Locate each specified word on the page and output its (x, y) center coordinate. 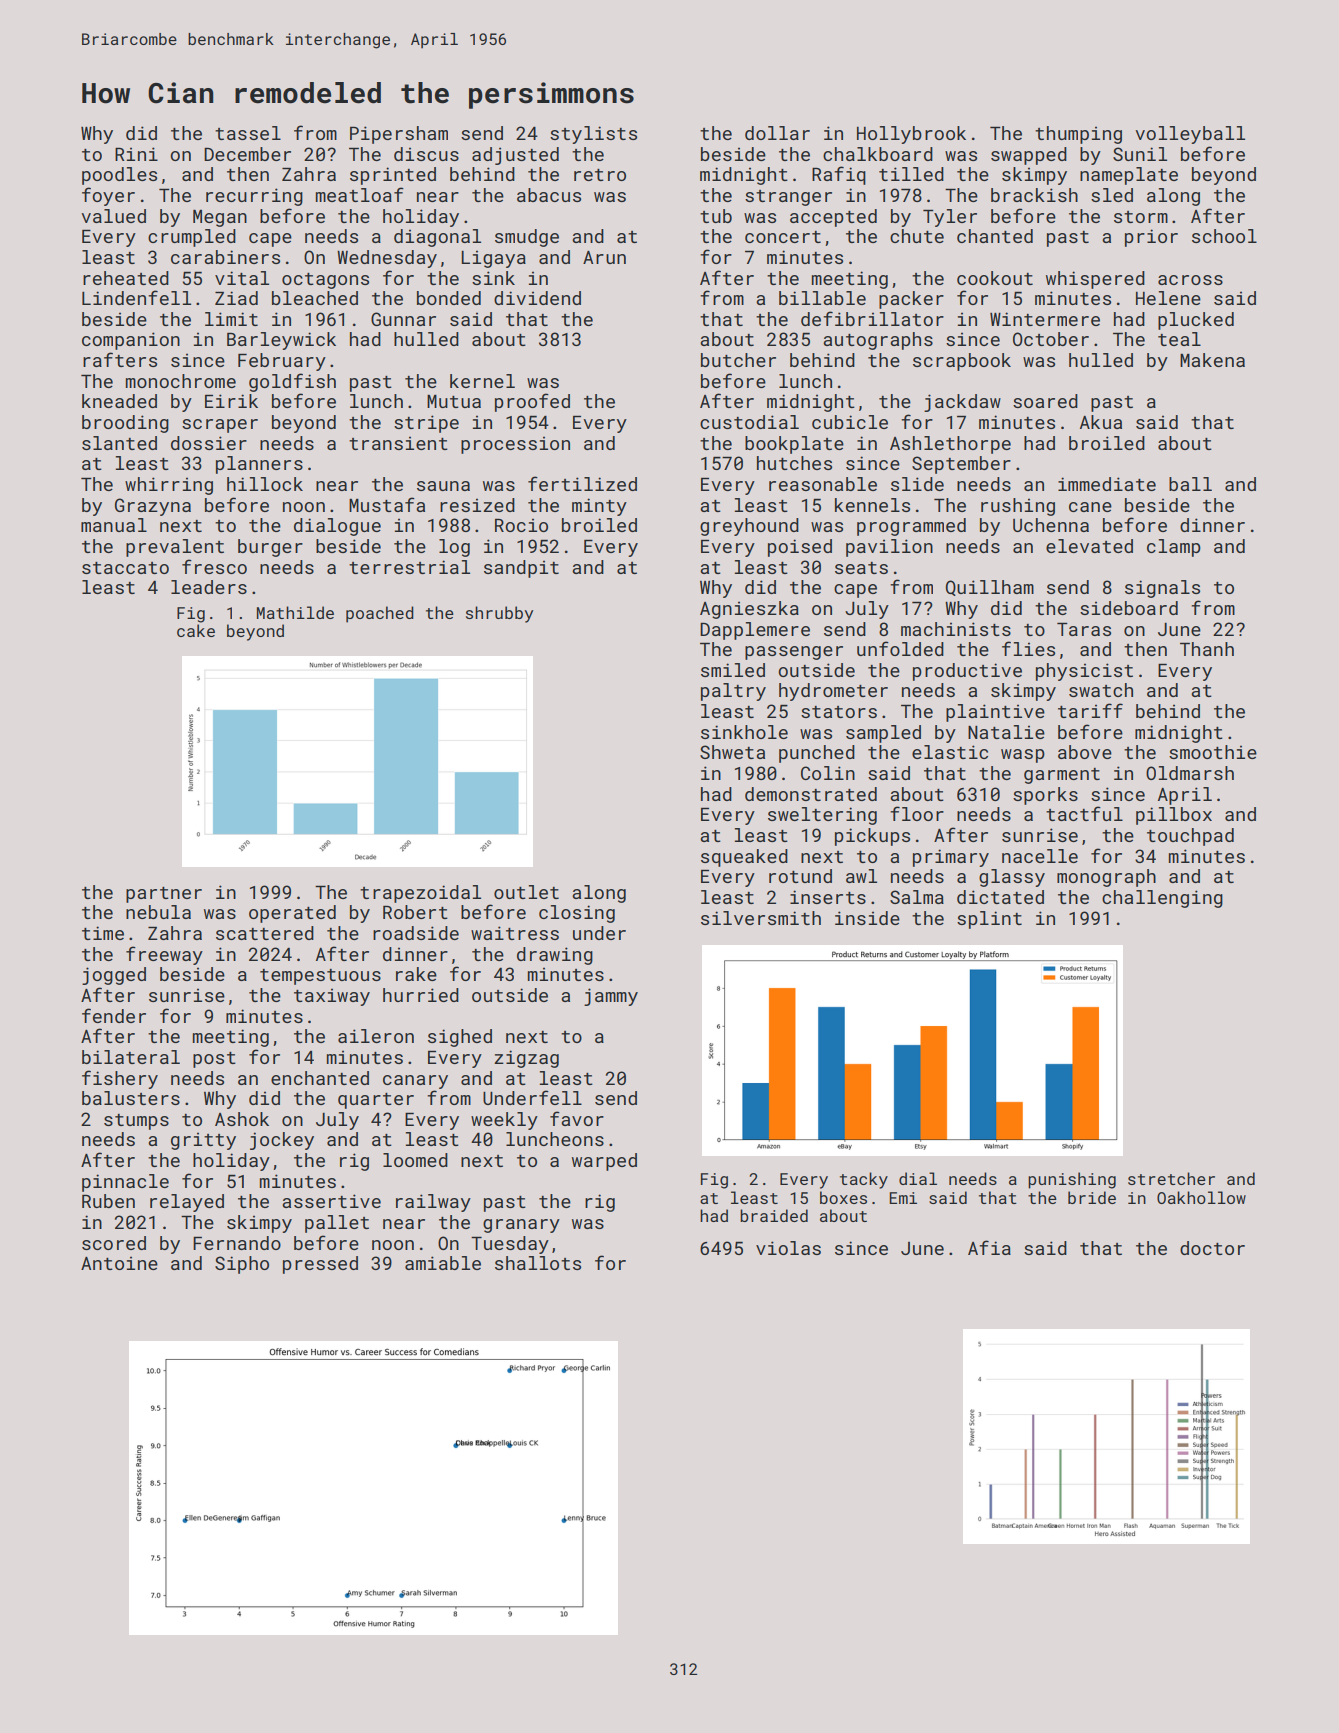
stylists (593, 135)
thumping (1078, 135)
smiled (733, 670)
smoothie (1213, 752)
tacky (864, 1180)
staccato (125, 568)
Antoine (119, 1263)
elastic (950, 752)
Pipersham (399, 135)
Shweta (732, 752)
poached (380, 614)
